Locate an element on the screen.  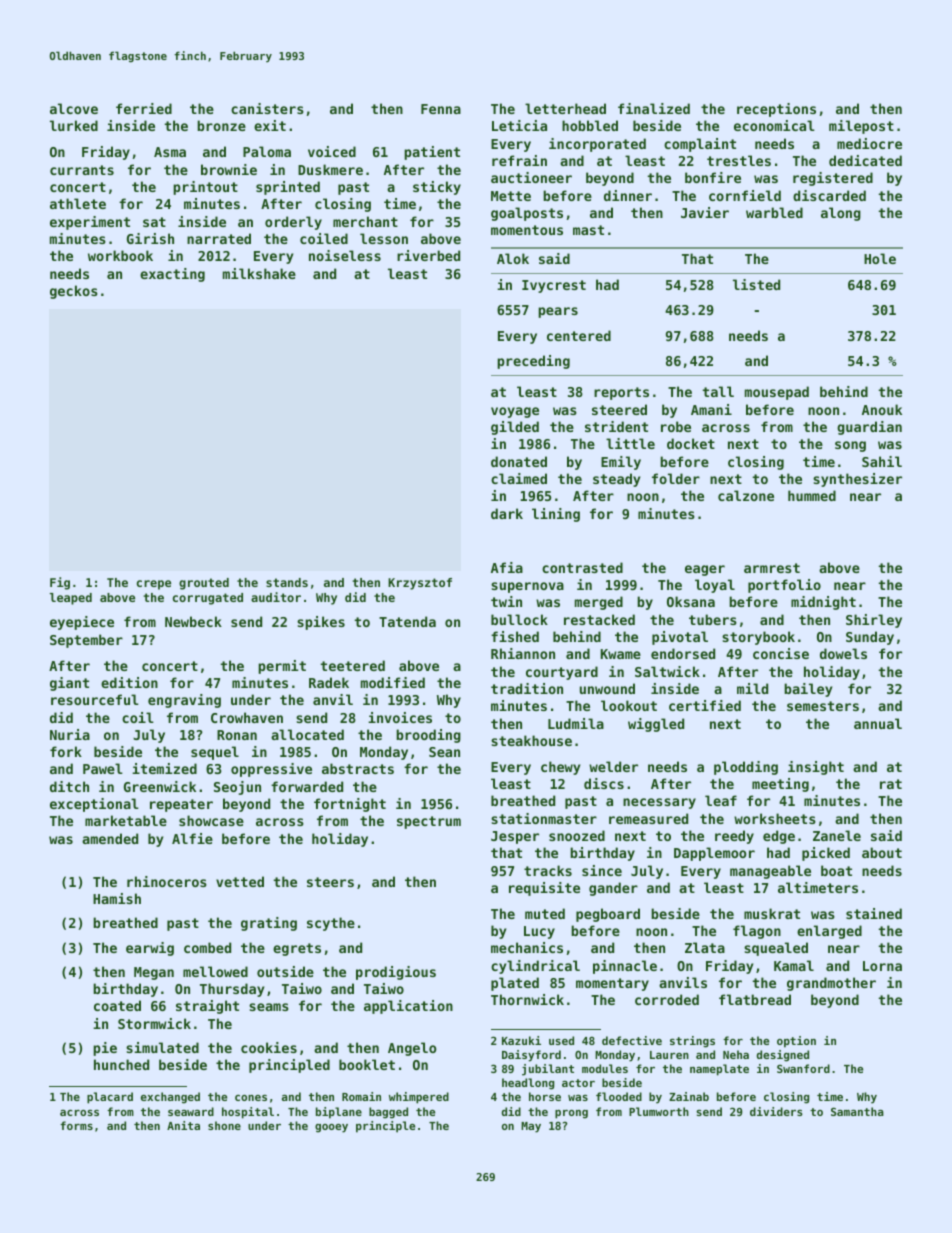
Mette is located at coordinates (511, 196).
